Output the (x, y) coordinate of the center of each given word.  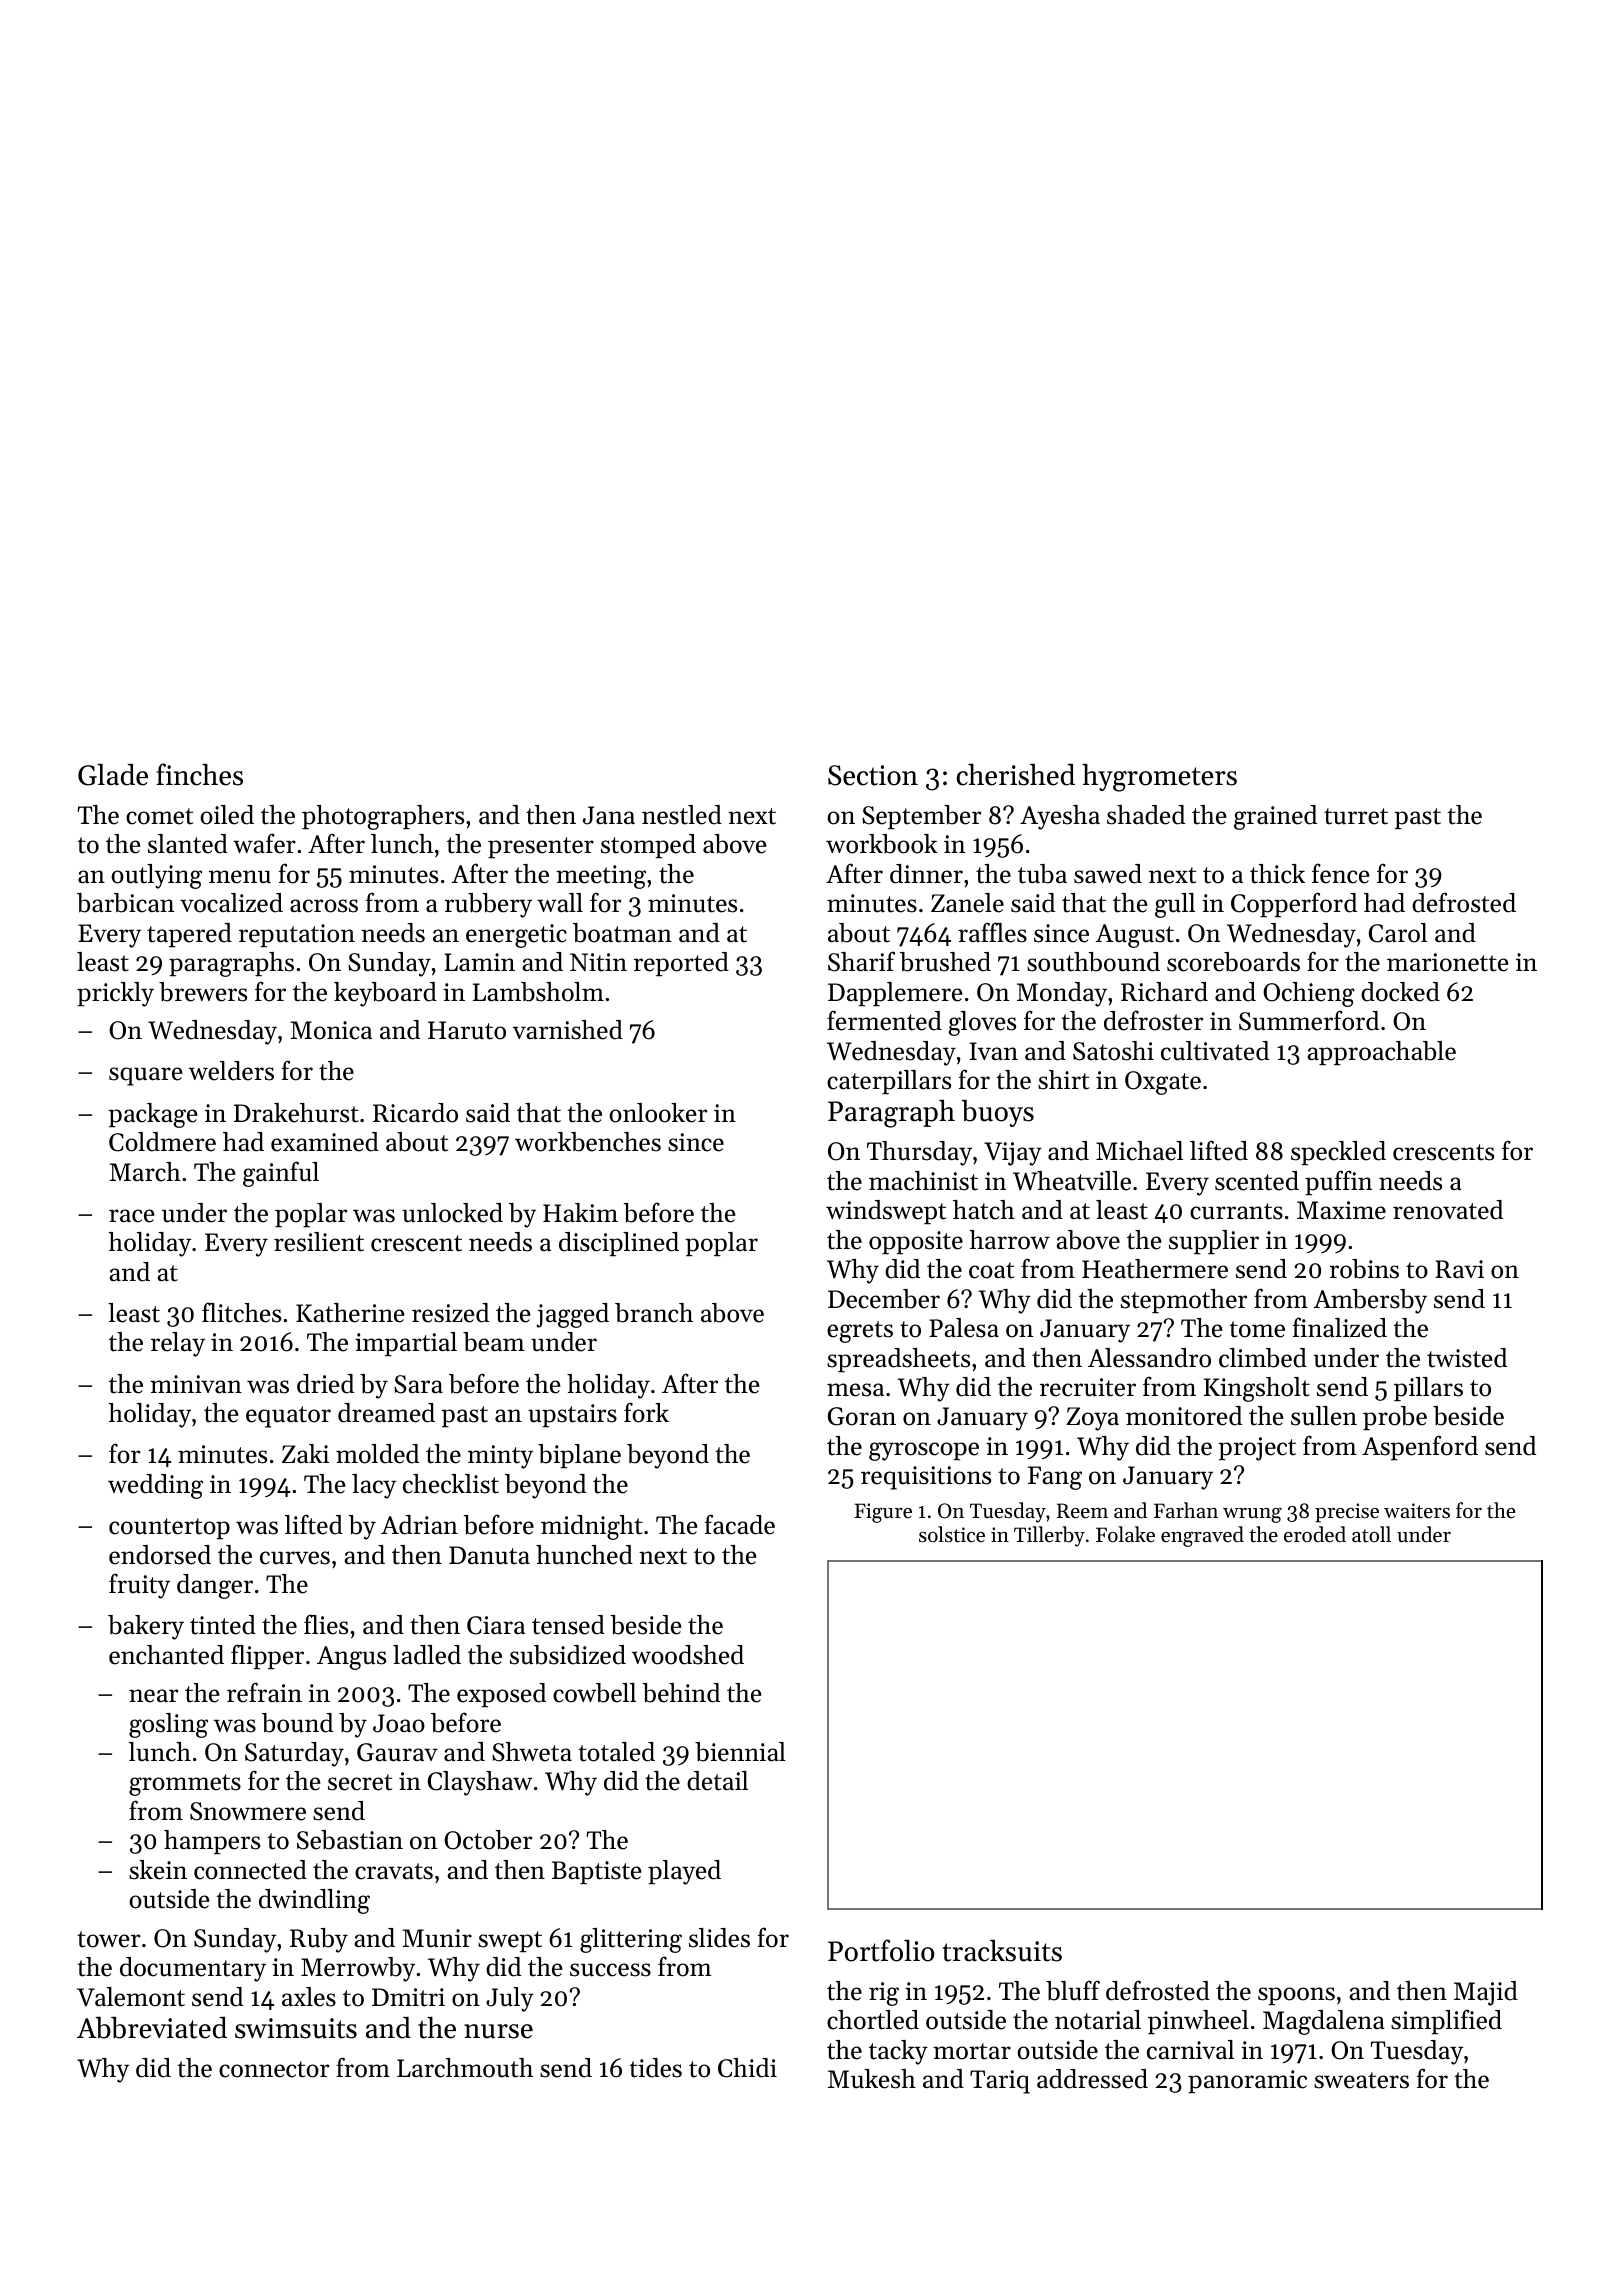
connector (274, 2069)
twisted (1467, 1358)
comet (159, 816)
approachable (1382, 1053)
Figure (883, 1513)
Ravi (1459, 1269)
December (884, 1299)
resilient (319, 1242)
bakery (146, 1627)
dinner (926, 874)
